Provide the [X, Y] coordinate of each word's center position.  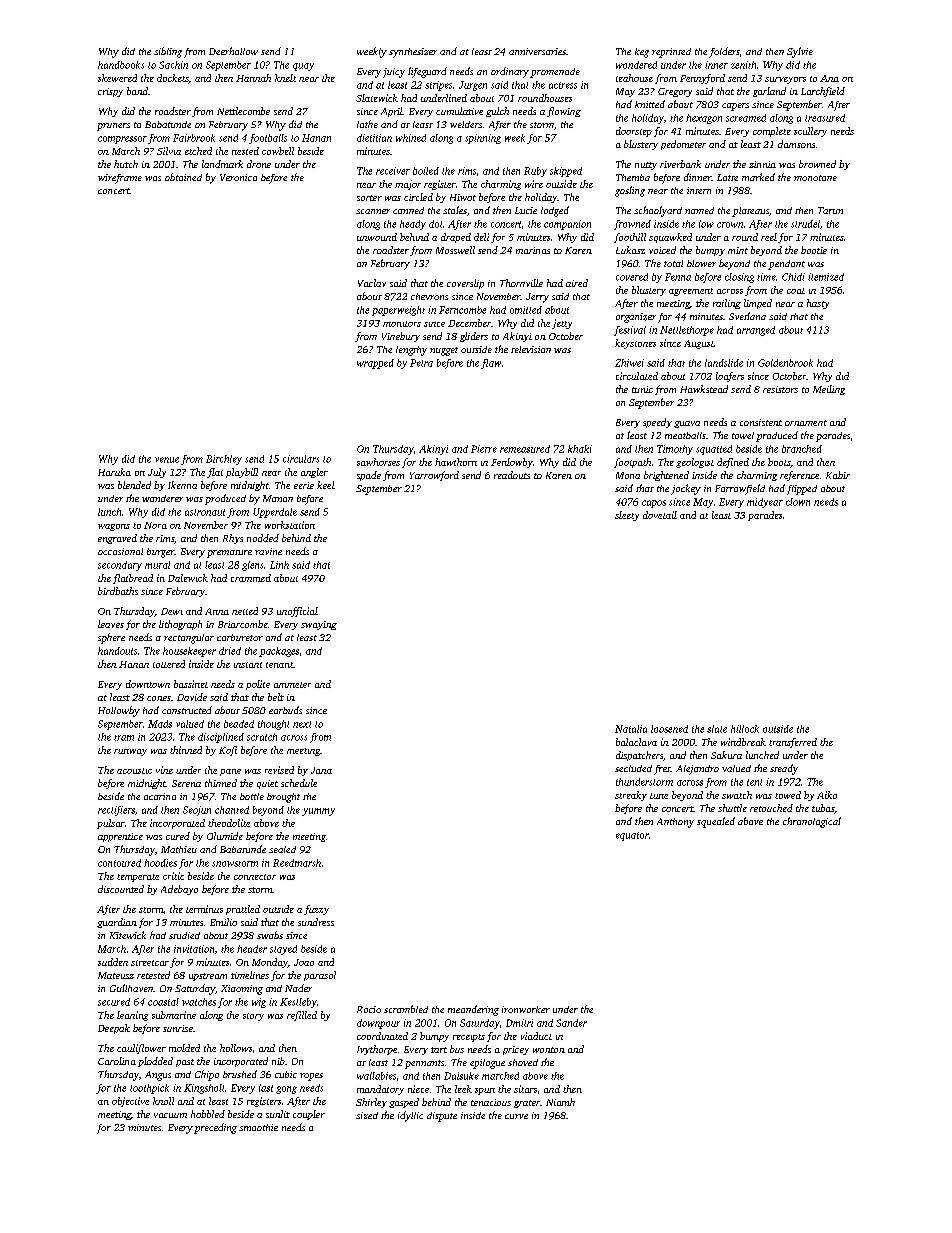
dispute [442, 1117]
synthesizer [413, 53]
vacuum [170, 1115]
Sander [571, 1023]
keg [642, 53]
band [137, 91]
